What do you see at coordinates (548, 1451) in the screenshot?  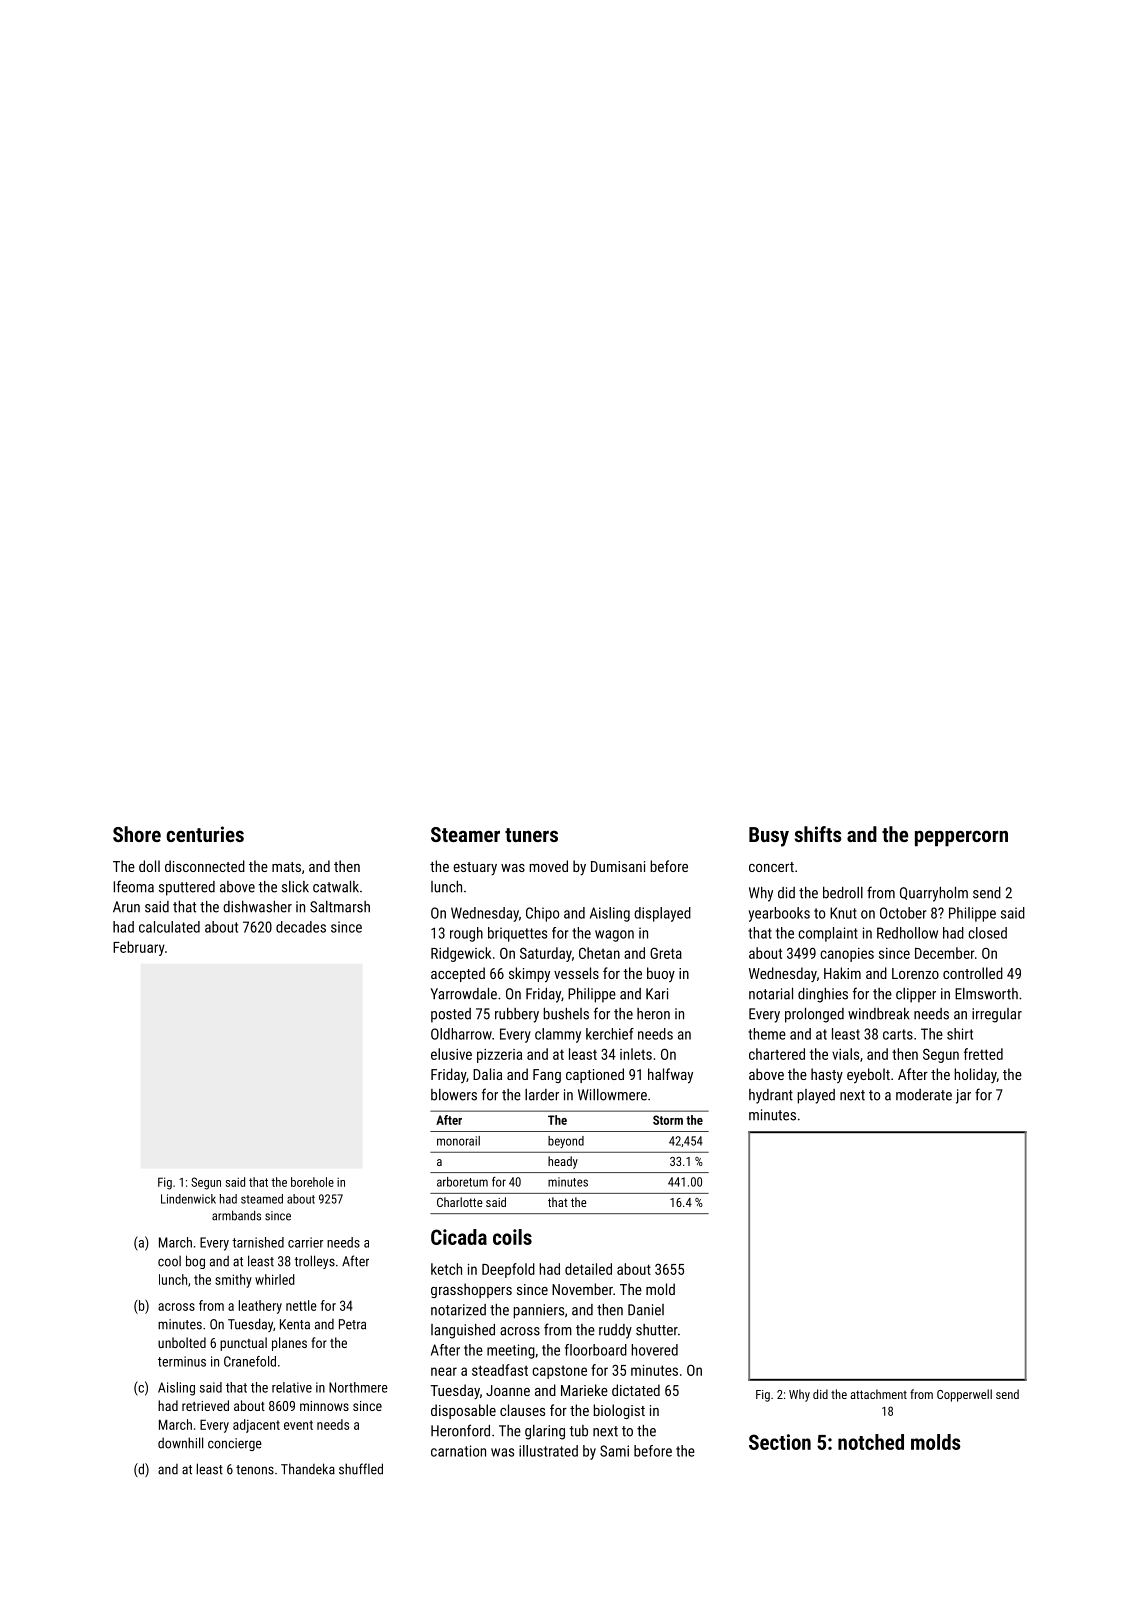 I see `illustrated` at bounding box center [548, 1451].
